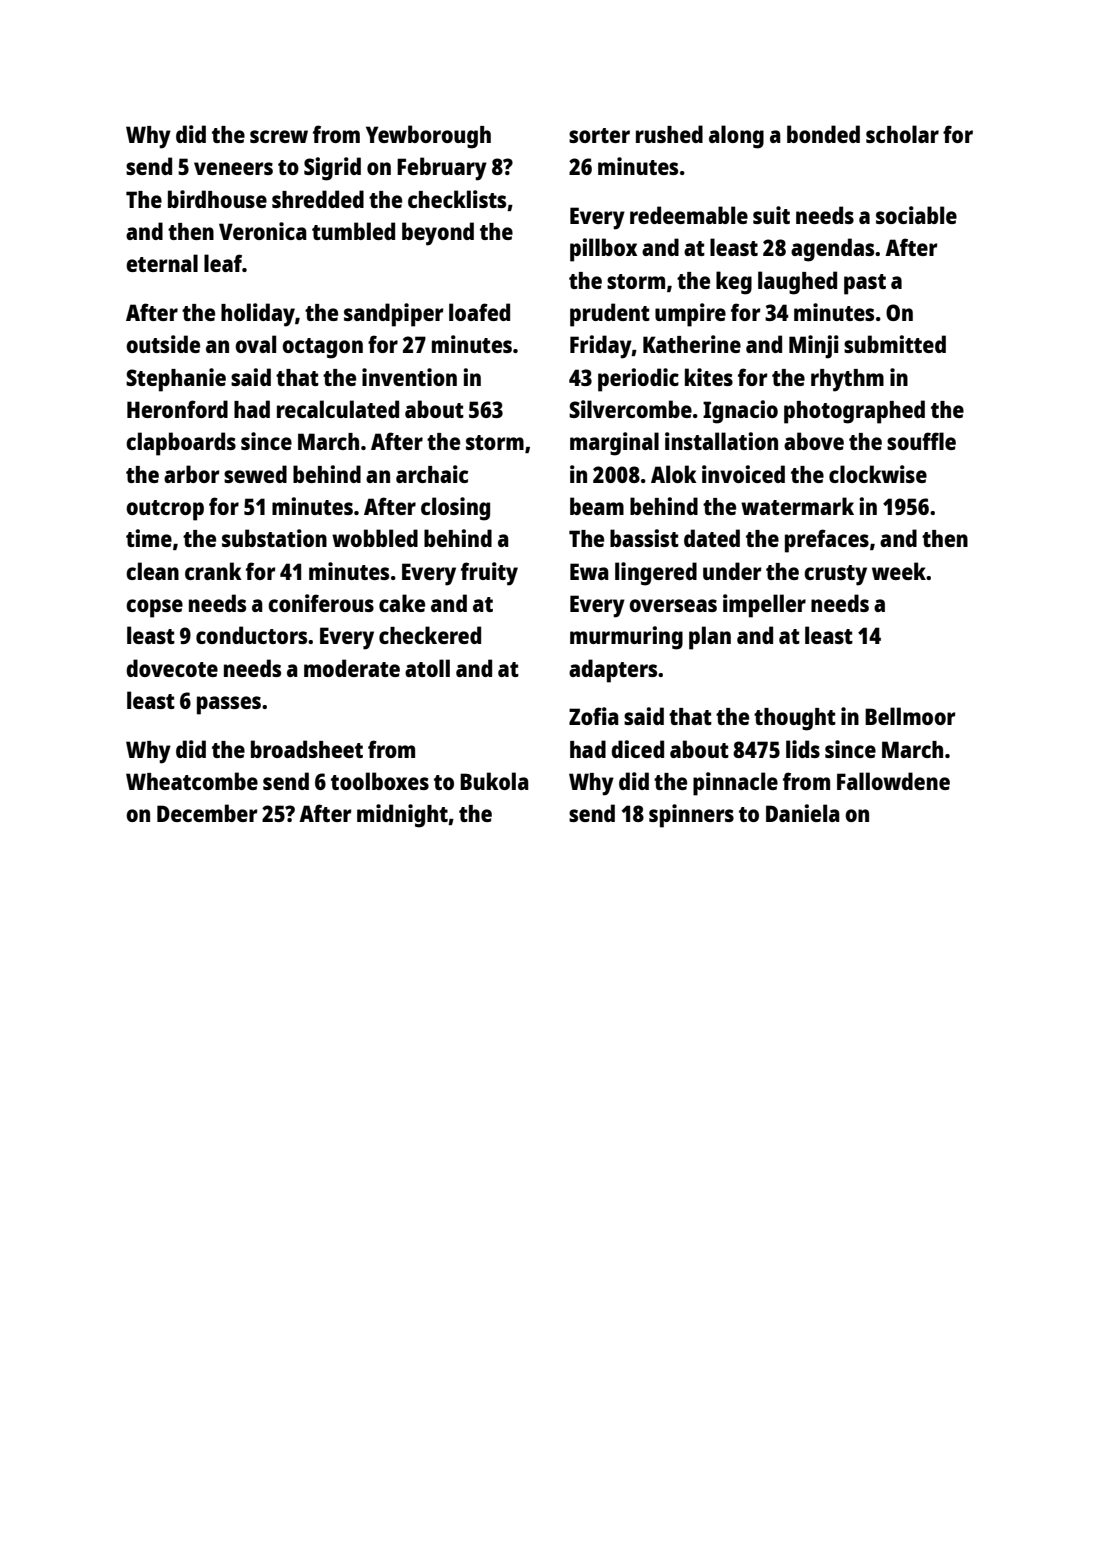 The image size is (1101, 1564). What do you see at coordinates (603, 250) in the document?
I see `pillbox` at bounding box center [603, 250].
